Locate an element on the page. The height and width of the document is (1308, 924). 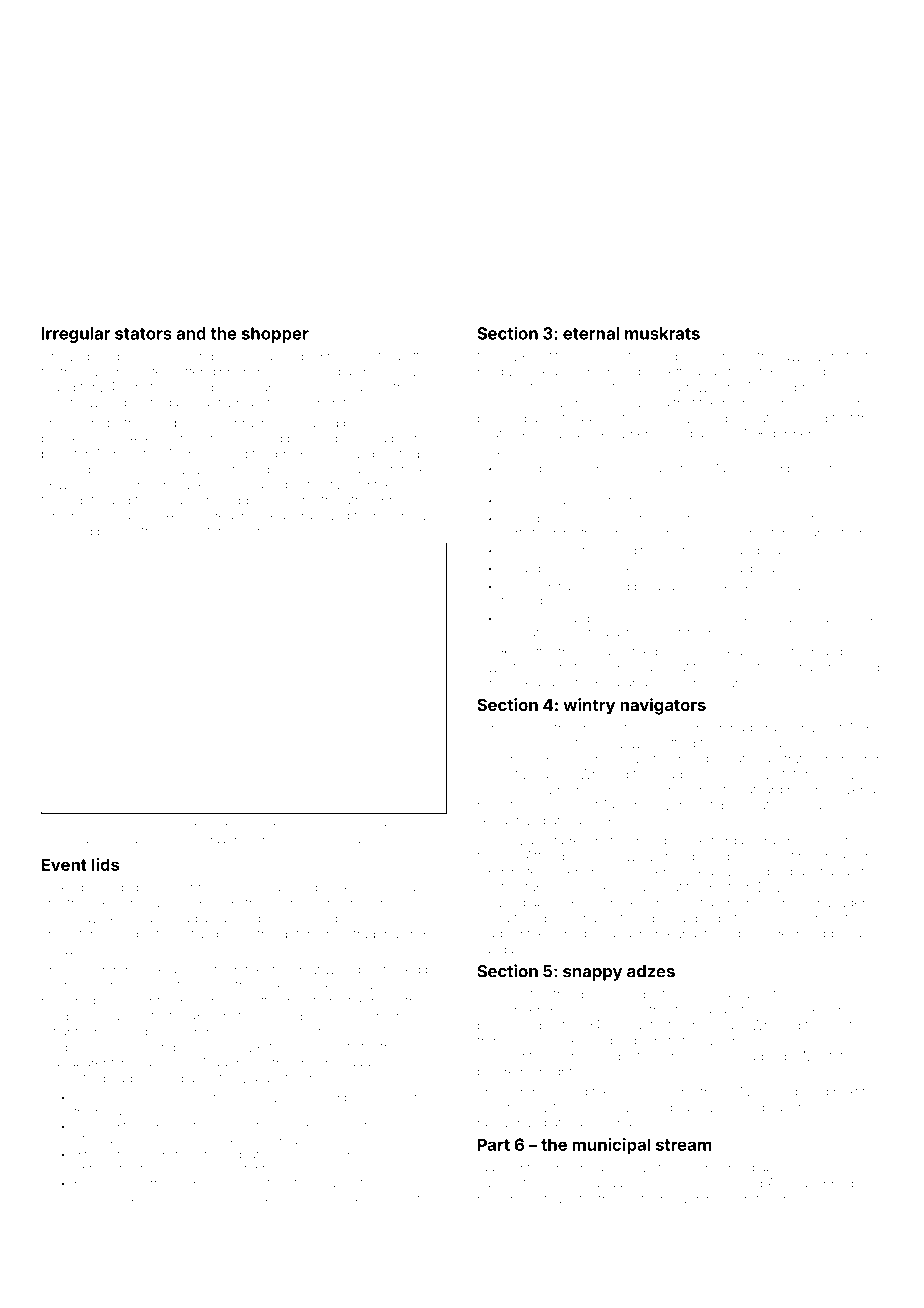
mused is located at coordinates (320, 372).
